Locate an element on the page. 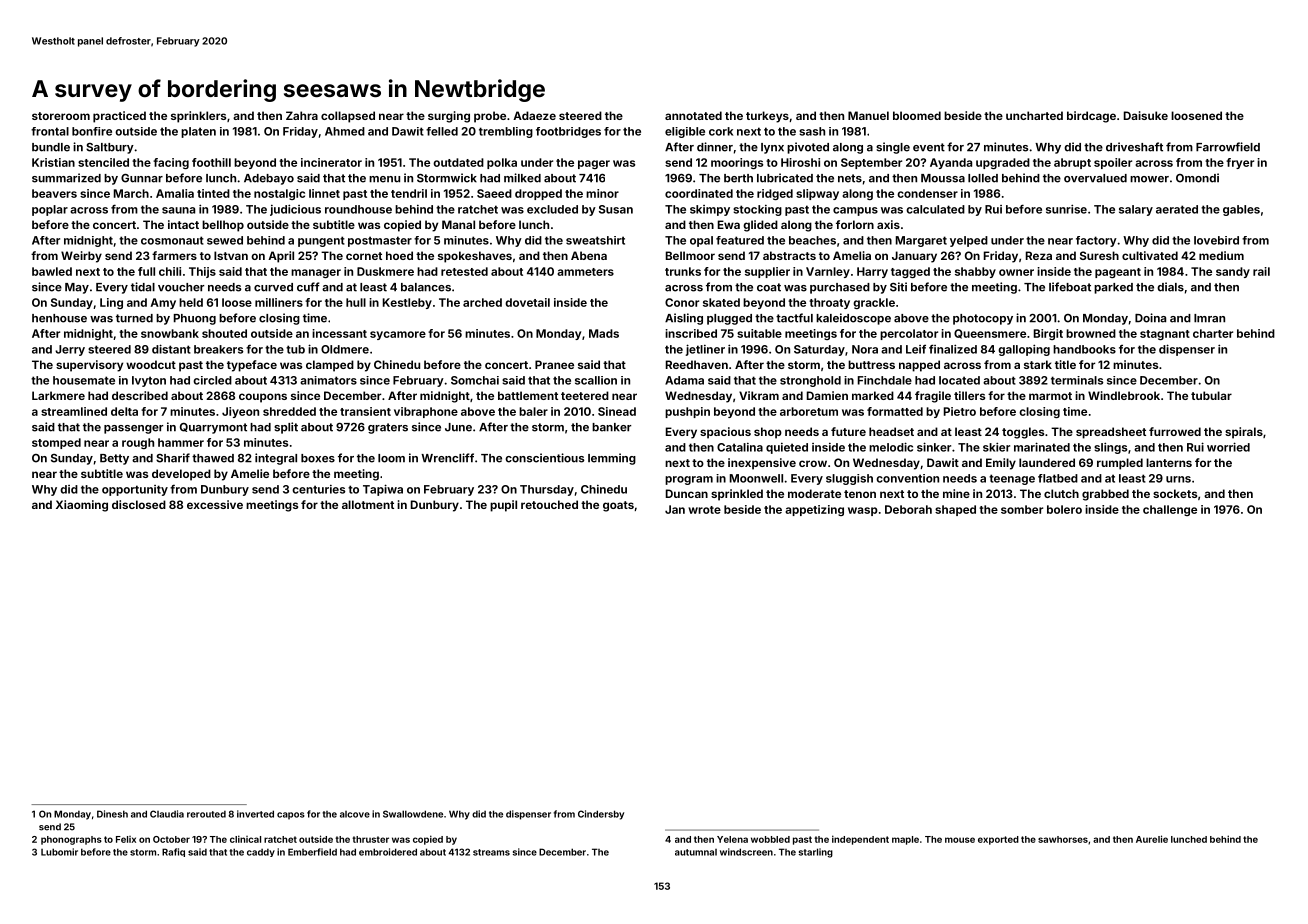 The height and width of the document is (924, 1308). Rafiq is located at coordinates (173, 852).
